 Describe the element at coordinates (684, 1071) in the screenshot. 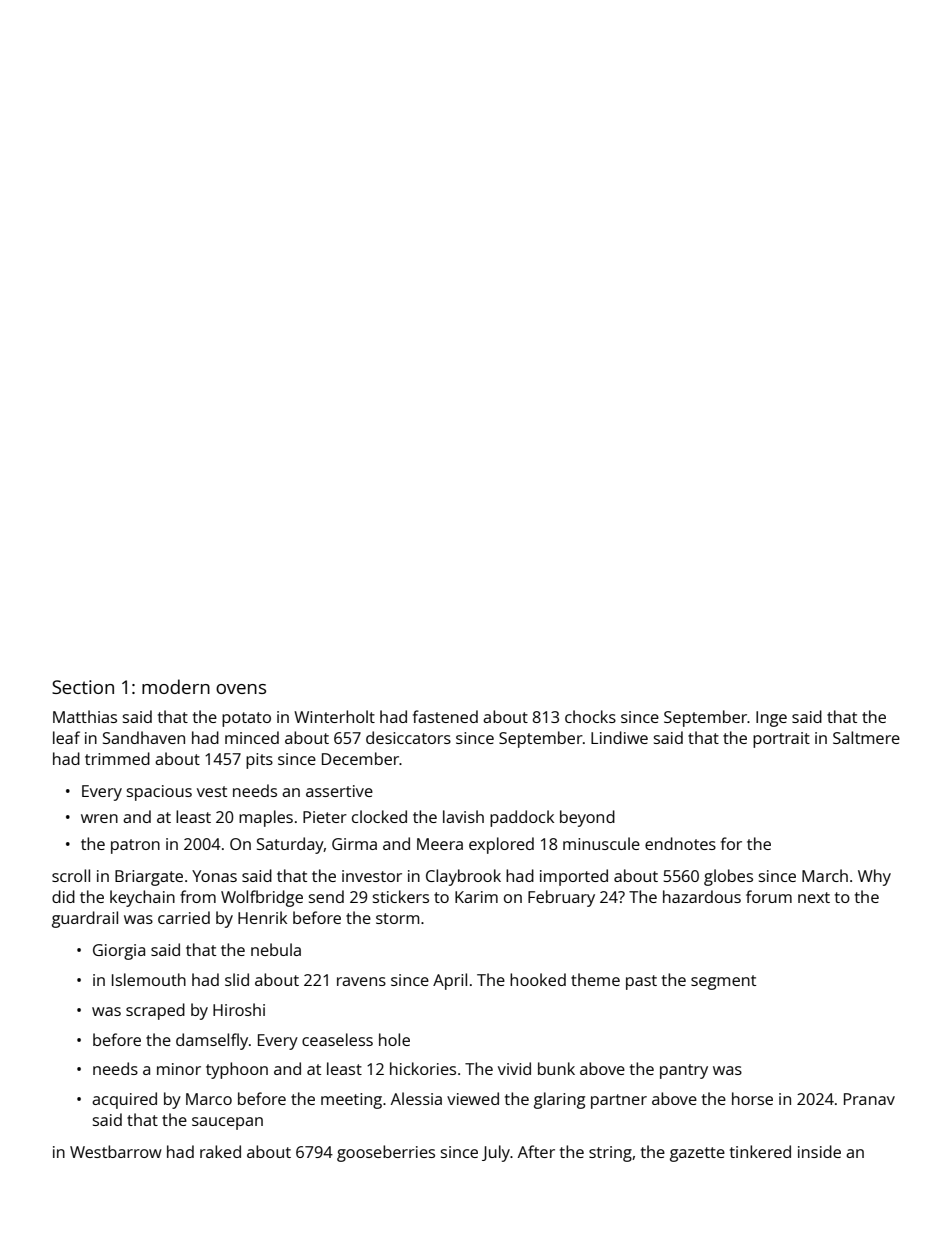

I see `pantry` at that location.
